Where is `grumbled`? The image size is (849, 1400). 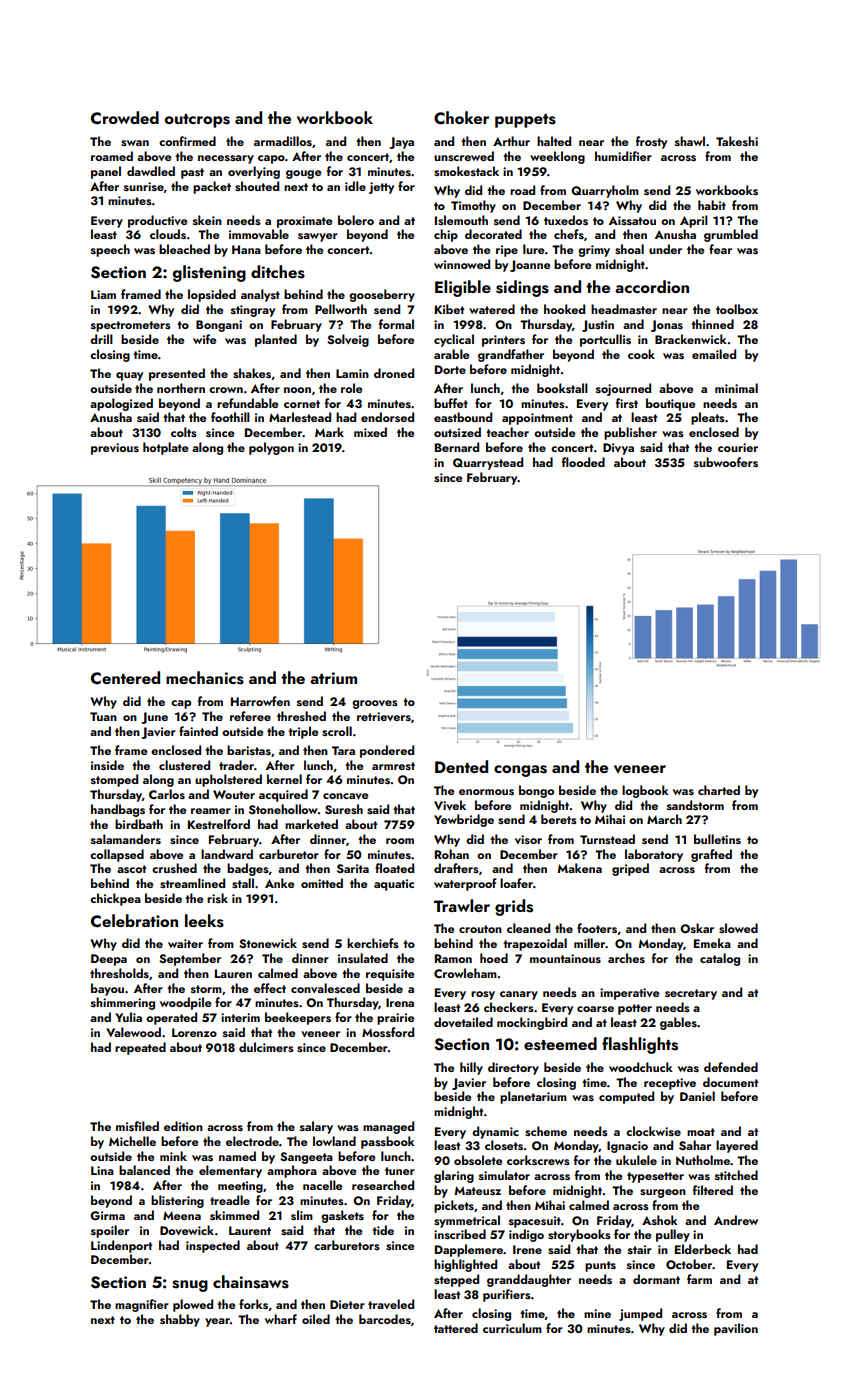 grumbled is located at coordinates (731, 235).
